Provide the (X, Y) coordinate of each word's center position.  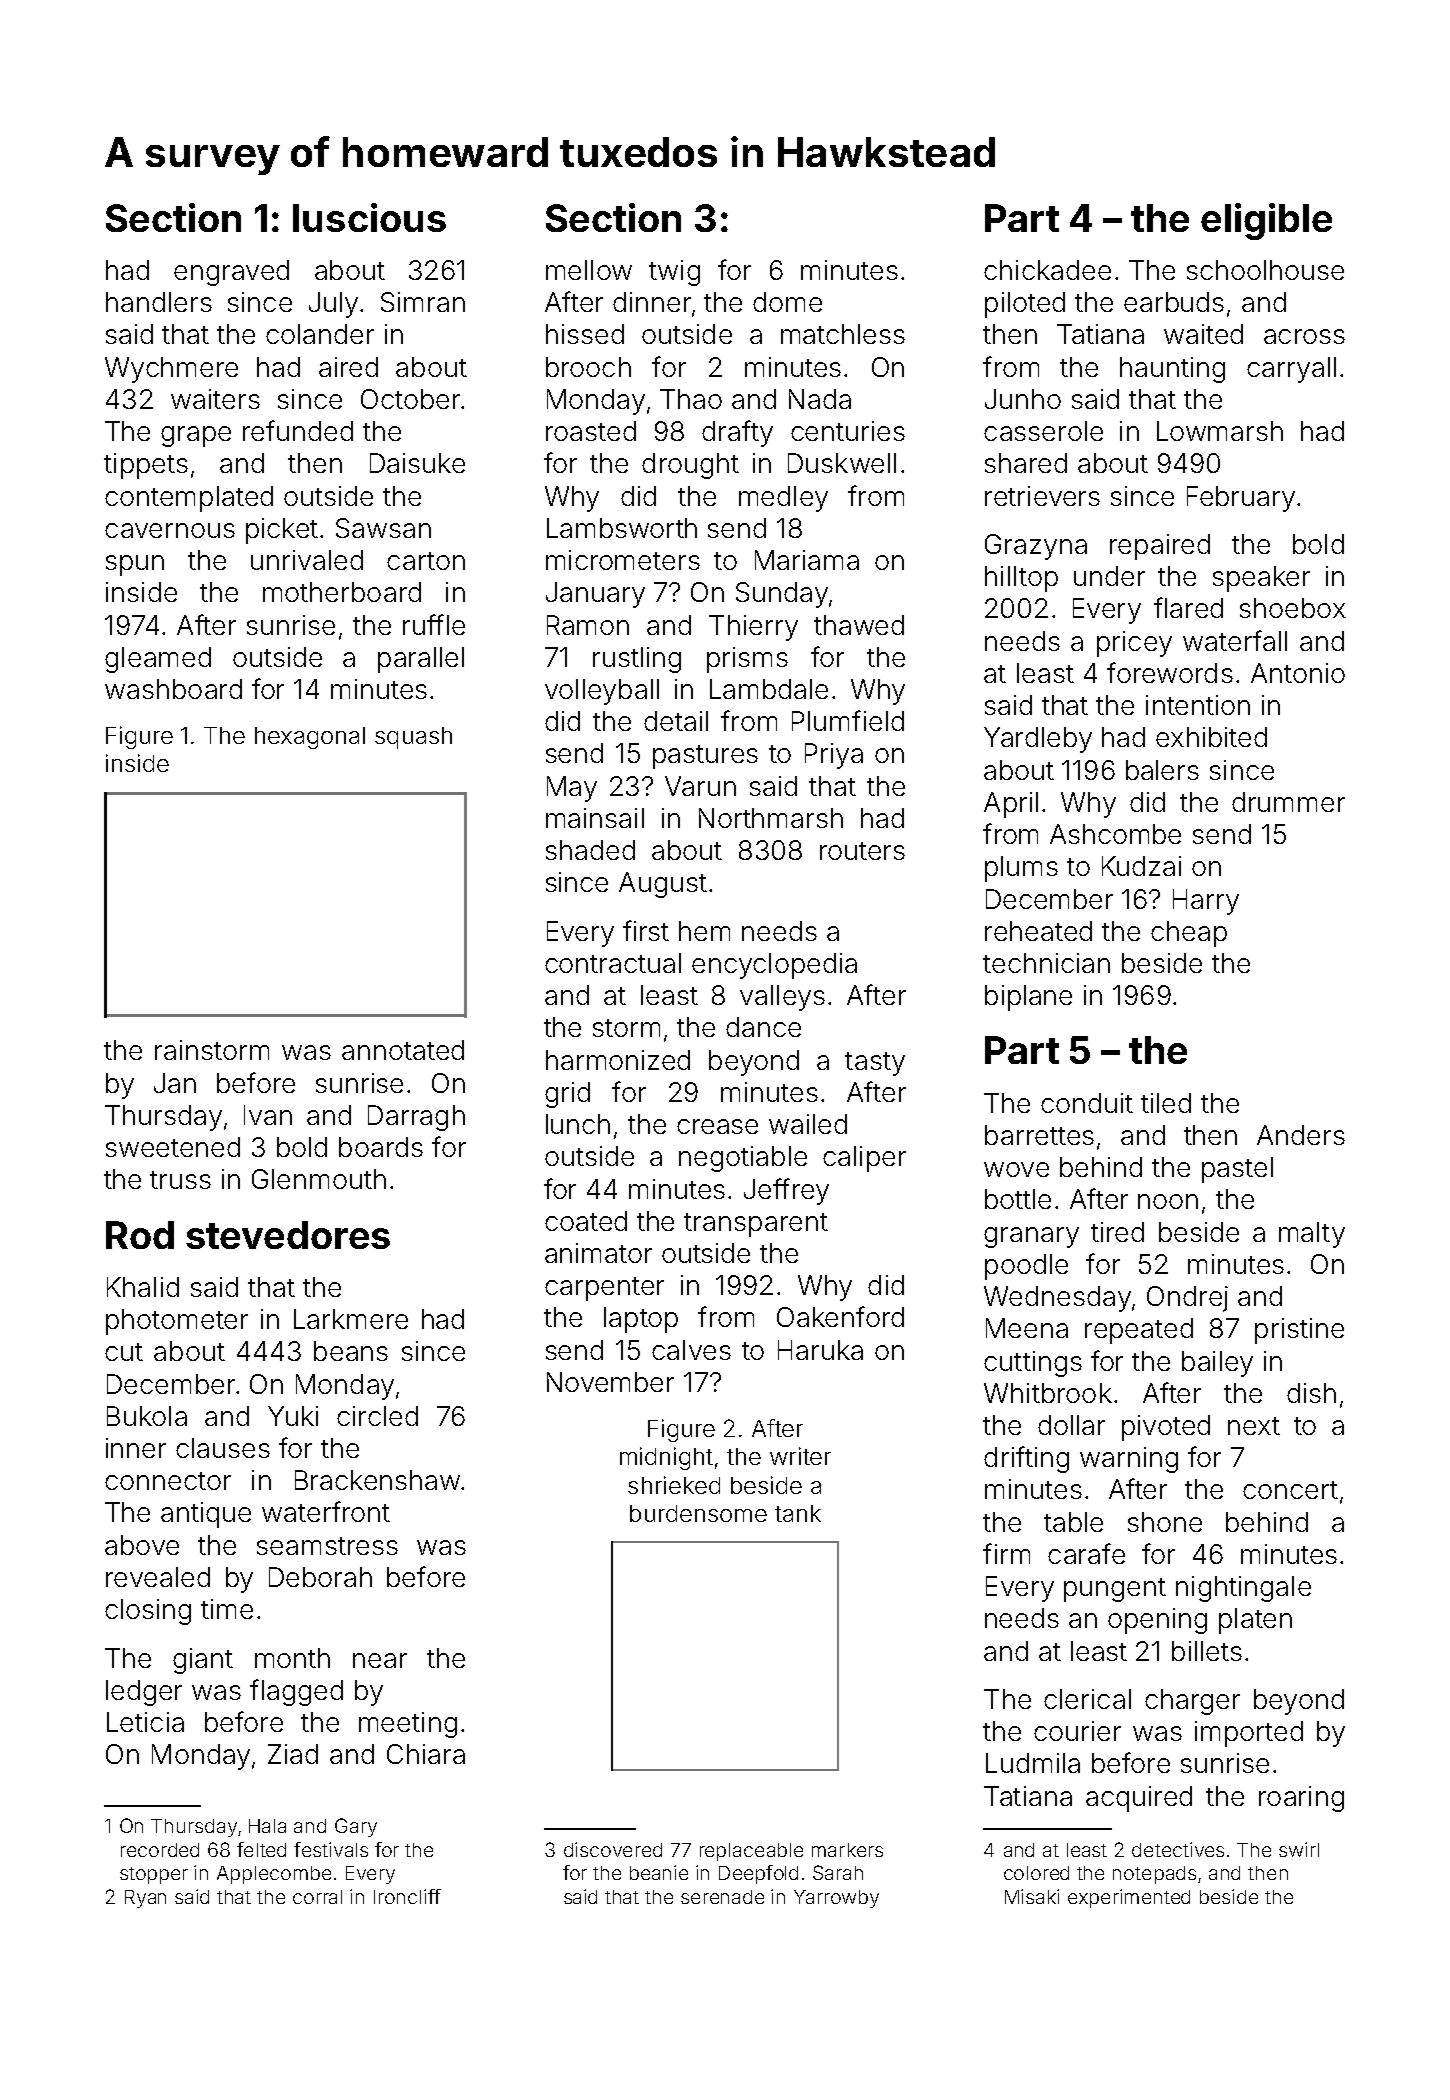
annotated (403, 1050)
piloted (1025, 305)
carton (426, 561)
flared (1188, 607)
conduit (1087, 1103)
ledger (144, 1693)
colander (320, 334)
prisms (747, 660)
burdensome (698, 1513)
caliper (864, 1159)
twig (674, 273)
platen (1255, 1621)
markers (847, 1850)
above (142, 1545)
